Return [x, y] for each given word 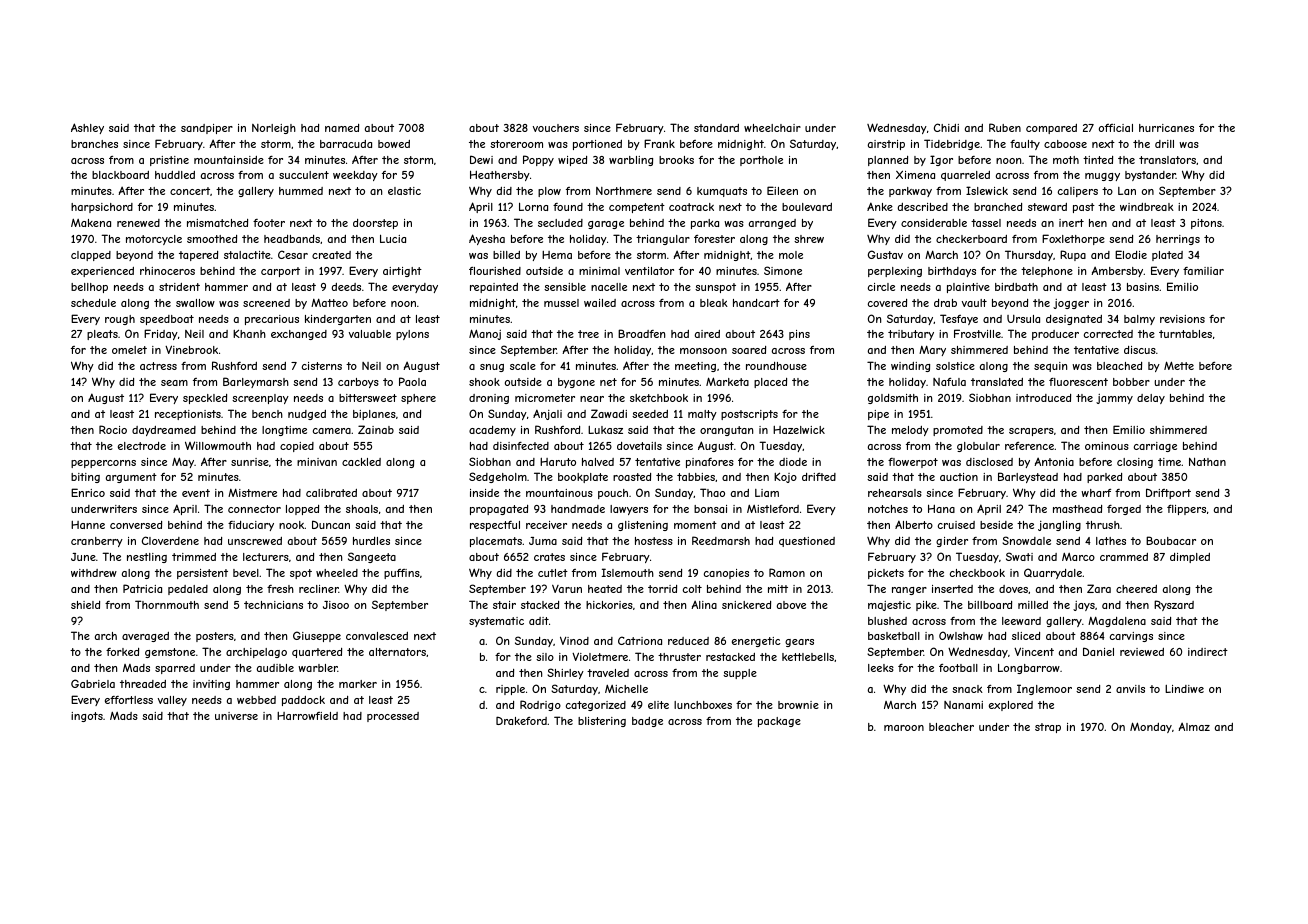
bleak [714, 303]
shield [85, 605]
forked [122, 652]
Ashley [87, 128]
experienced [102, 272]
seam [174, 383]
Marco [1078, 557]
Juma [543, 541]
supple [740, 674]
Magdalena [1117, 622]
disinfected [521, 446]
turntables [1185, 334]
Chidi [946, 127]
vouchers [556, 128]
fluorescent [1078, 382]
